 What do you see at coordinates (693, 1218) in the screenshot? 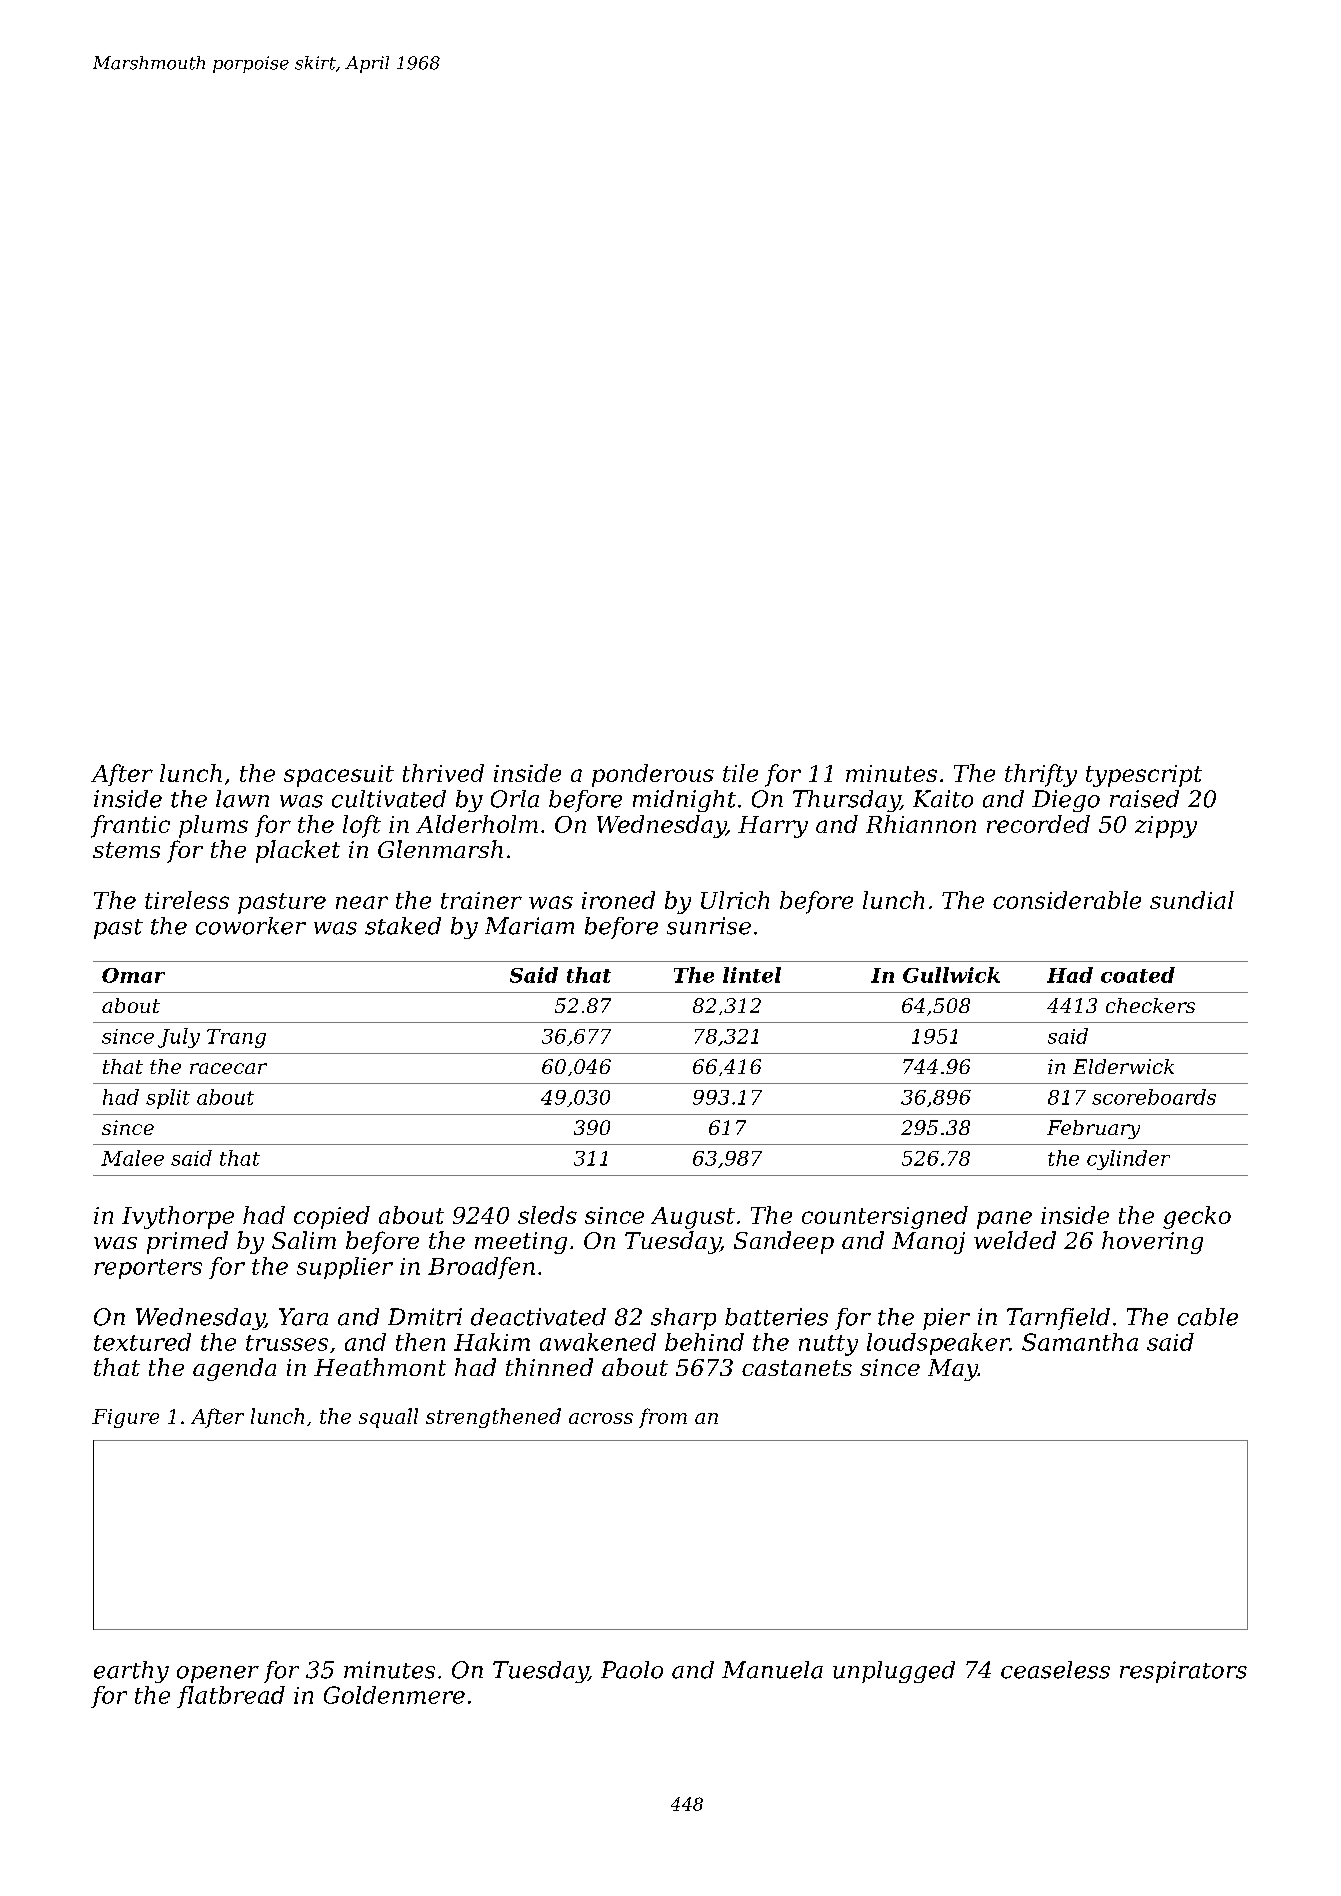
I see `August` at bounding box center [693, 1218].
